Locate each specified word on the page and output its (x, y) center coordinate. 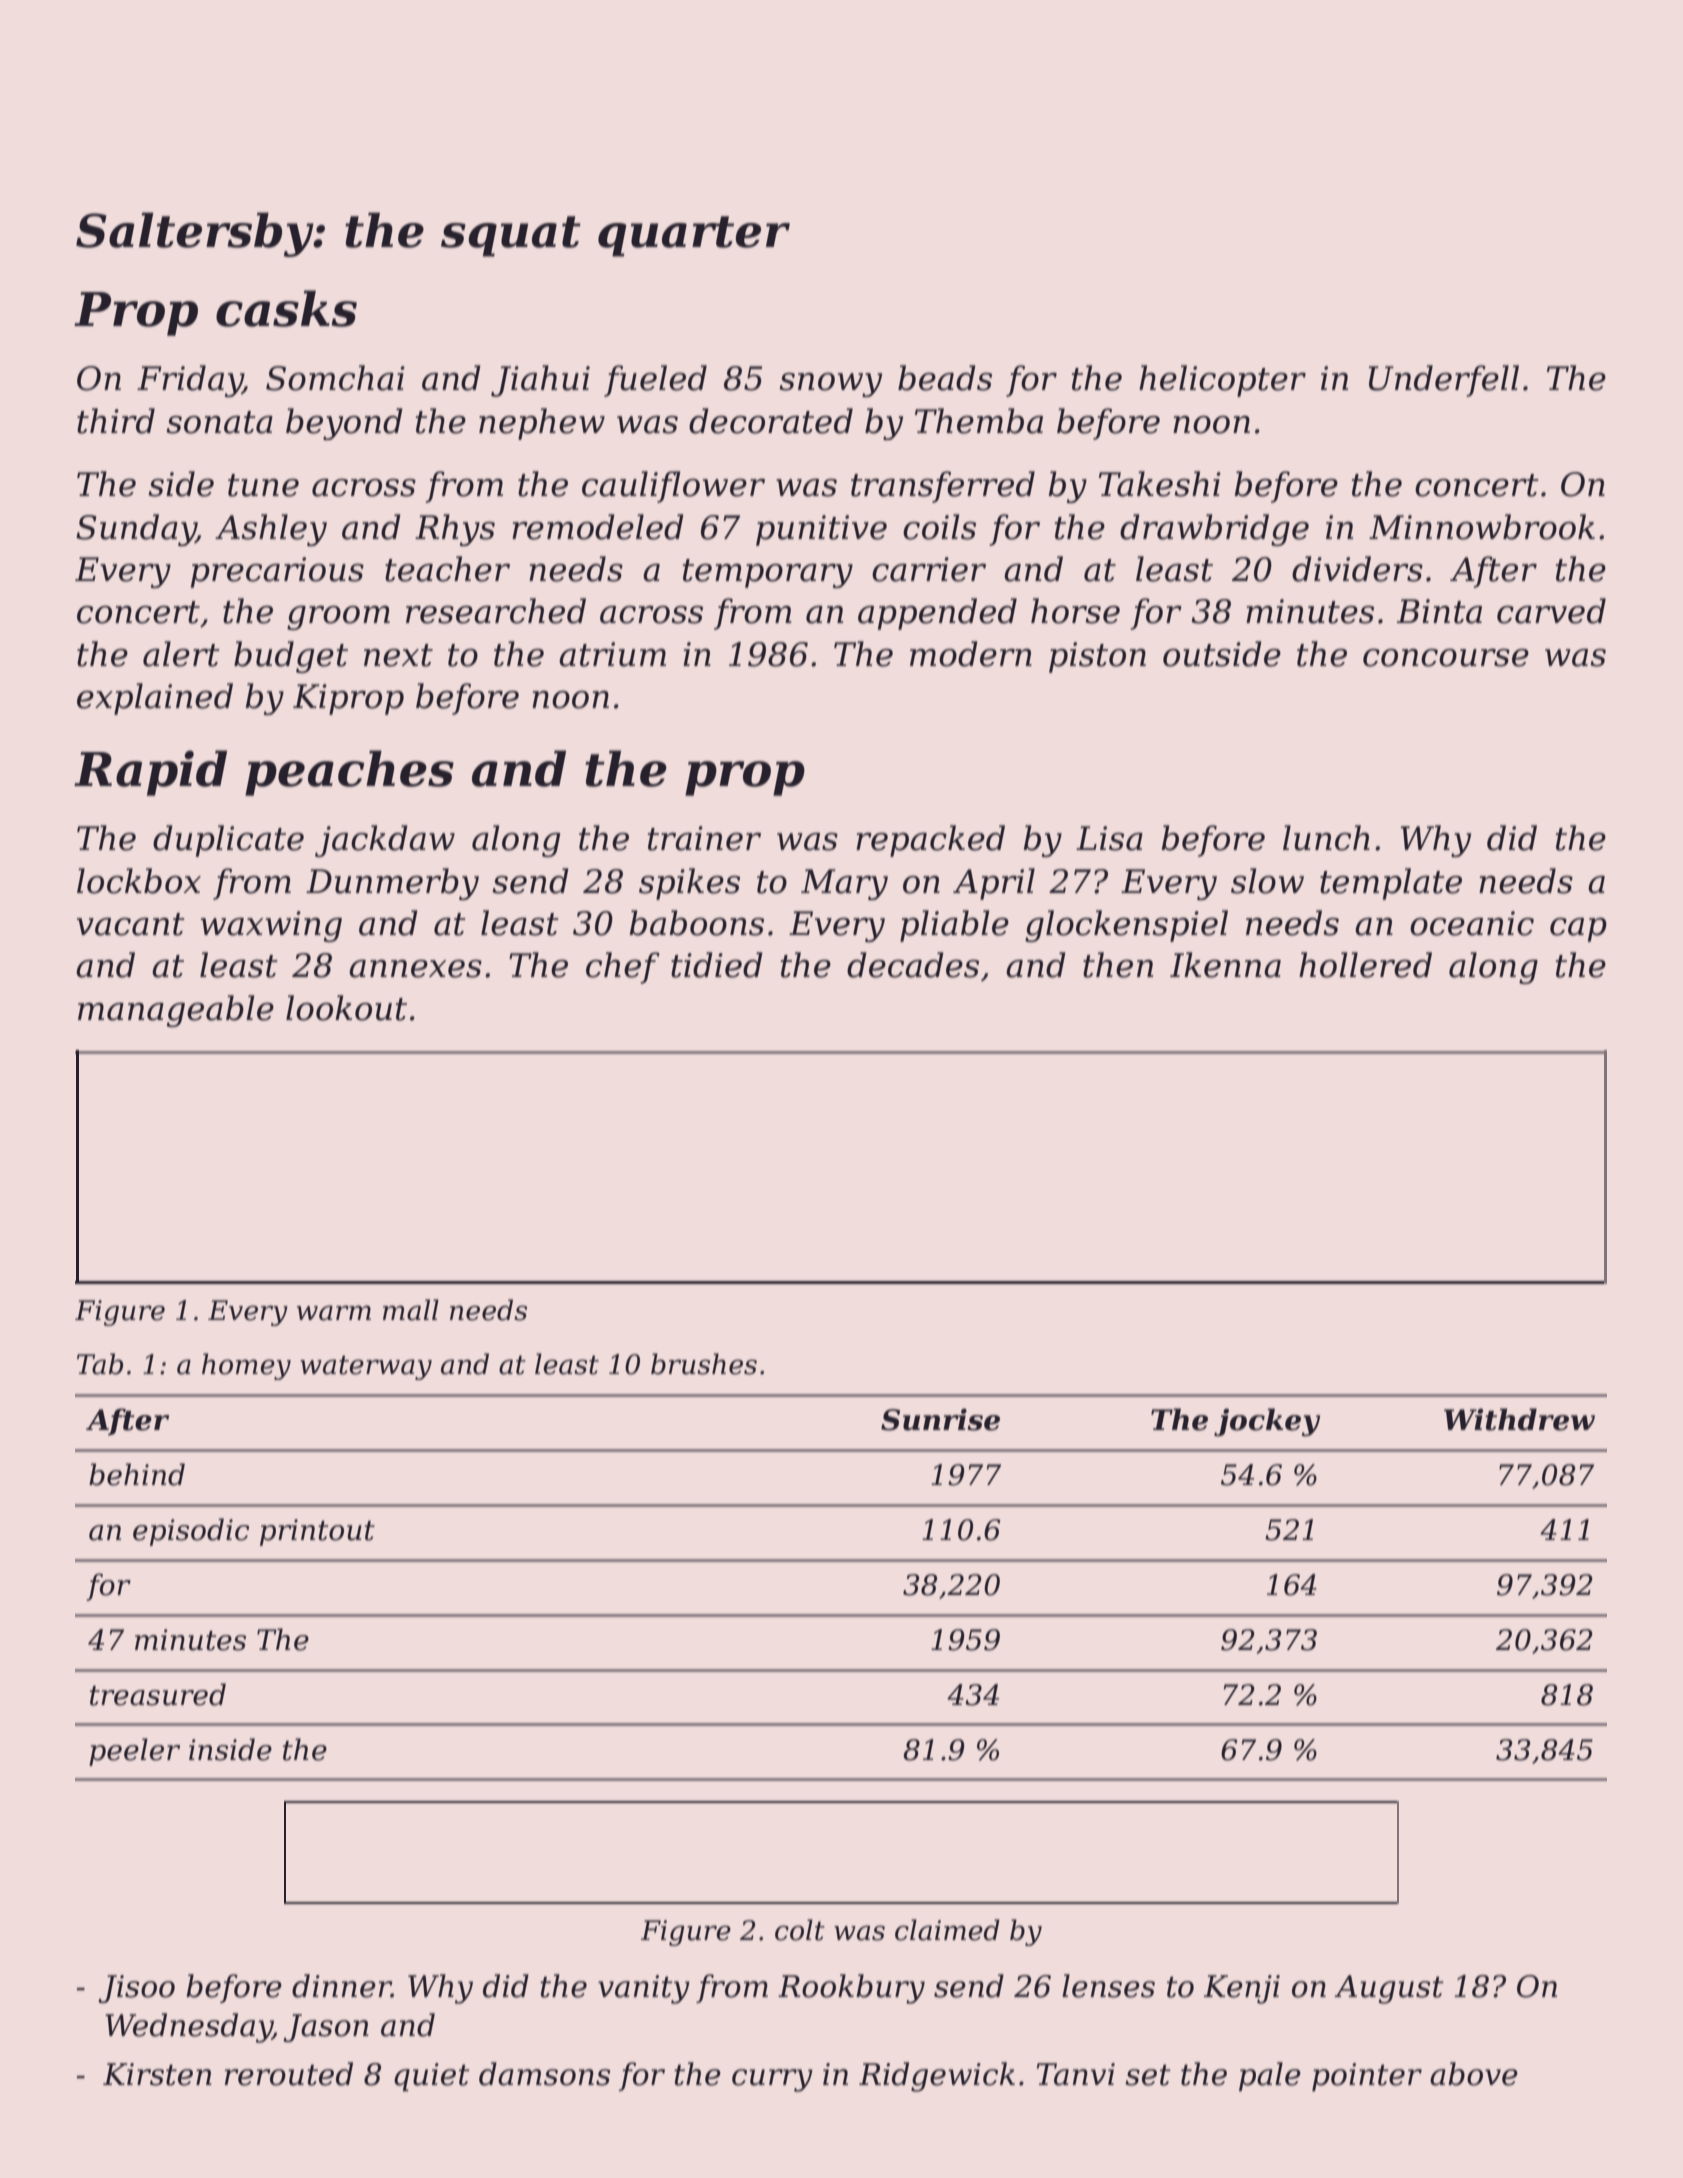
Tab (100, 1364)
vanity (644, 1989)
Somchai (335, 378)
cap (1578, 930)
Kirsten (157, 2074)
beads (945, 378)
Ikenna (1225, 965)
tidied (717, 965)
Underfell (1444, 381)
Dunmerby (392, 884)
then (1118, 965)
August (1388, 1989)
